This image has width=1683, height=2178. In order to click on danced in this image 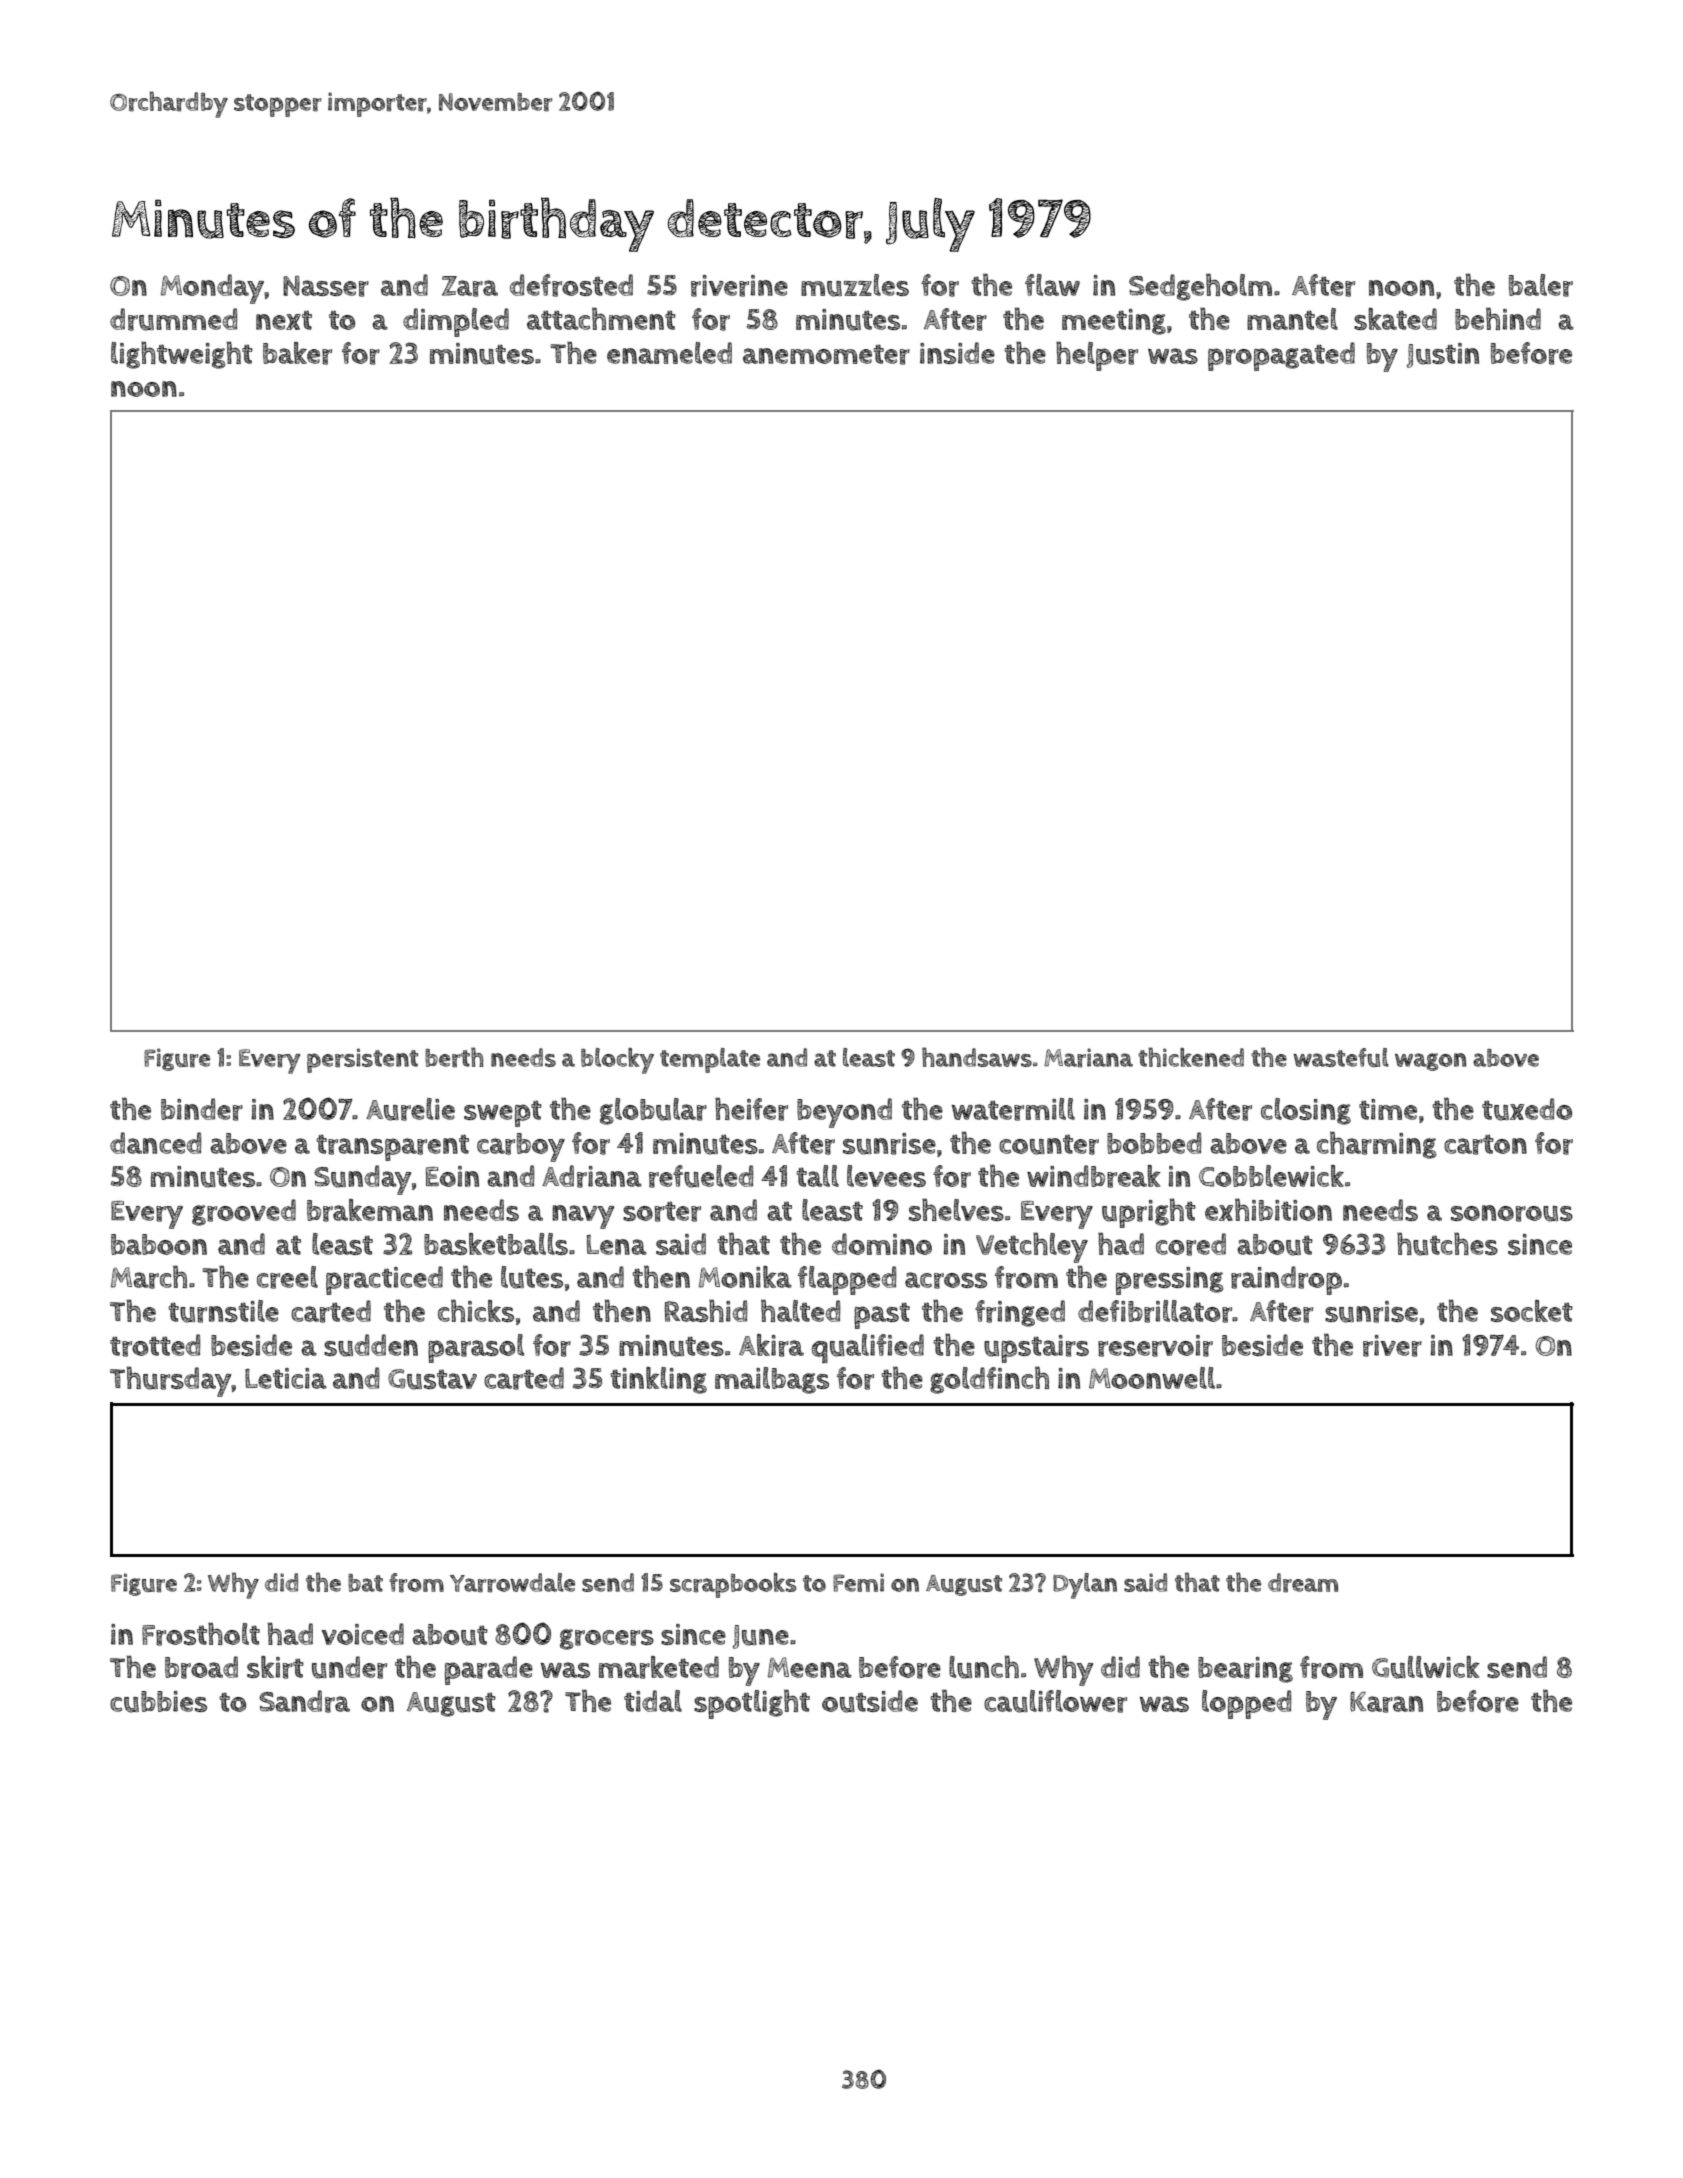, I will do `click(156, 1143)`.
